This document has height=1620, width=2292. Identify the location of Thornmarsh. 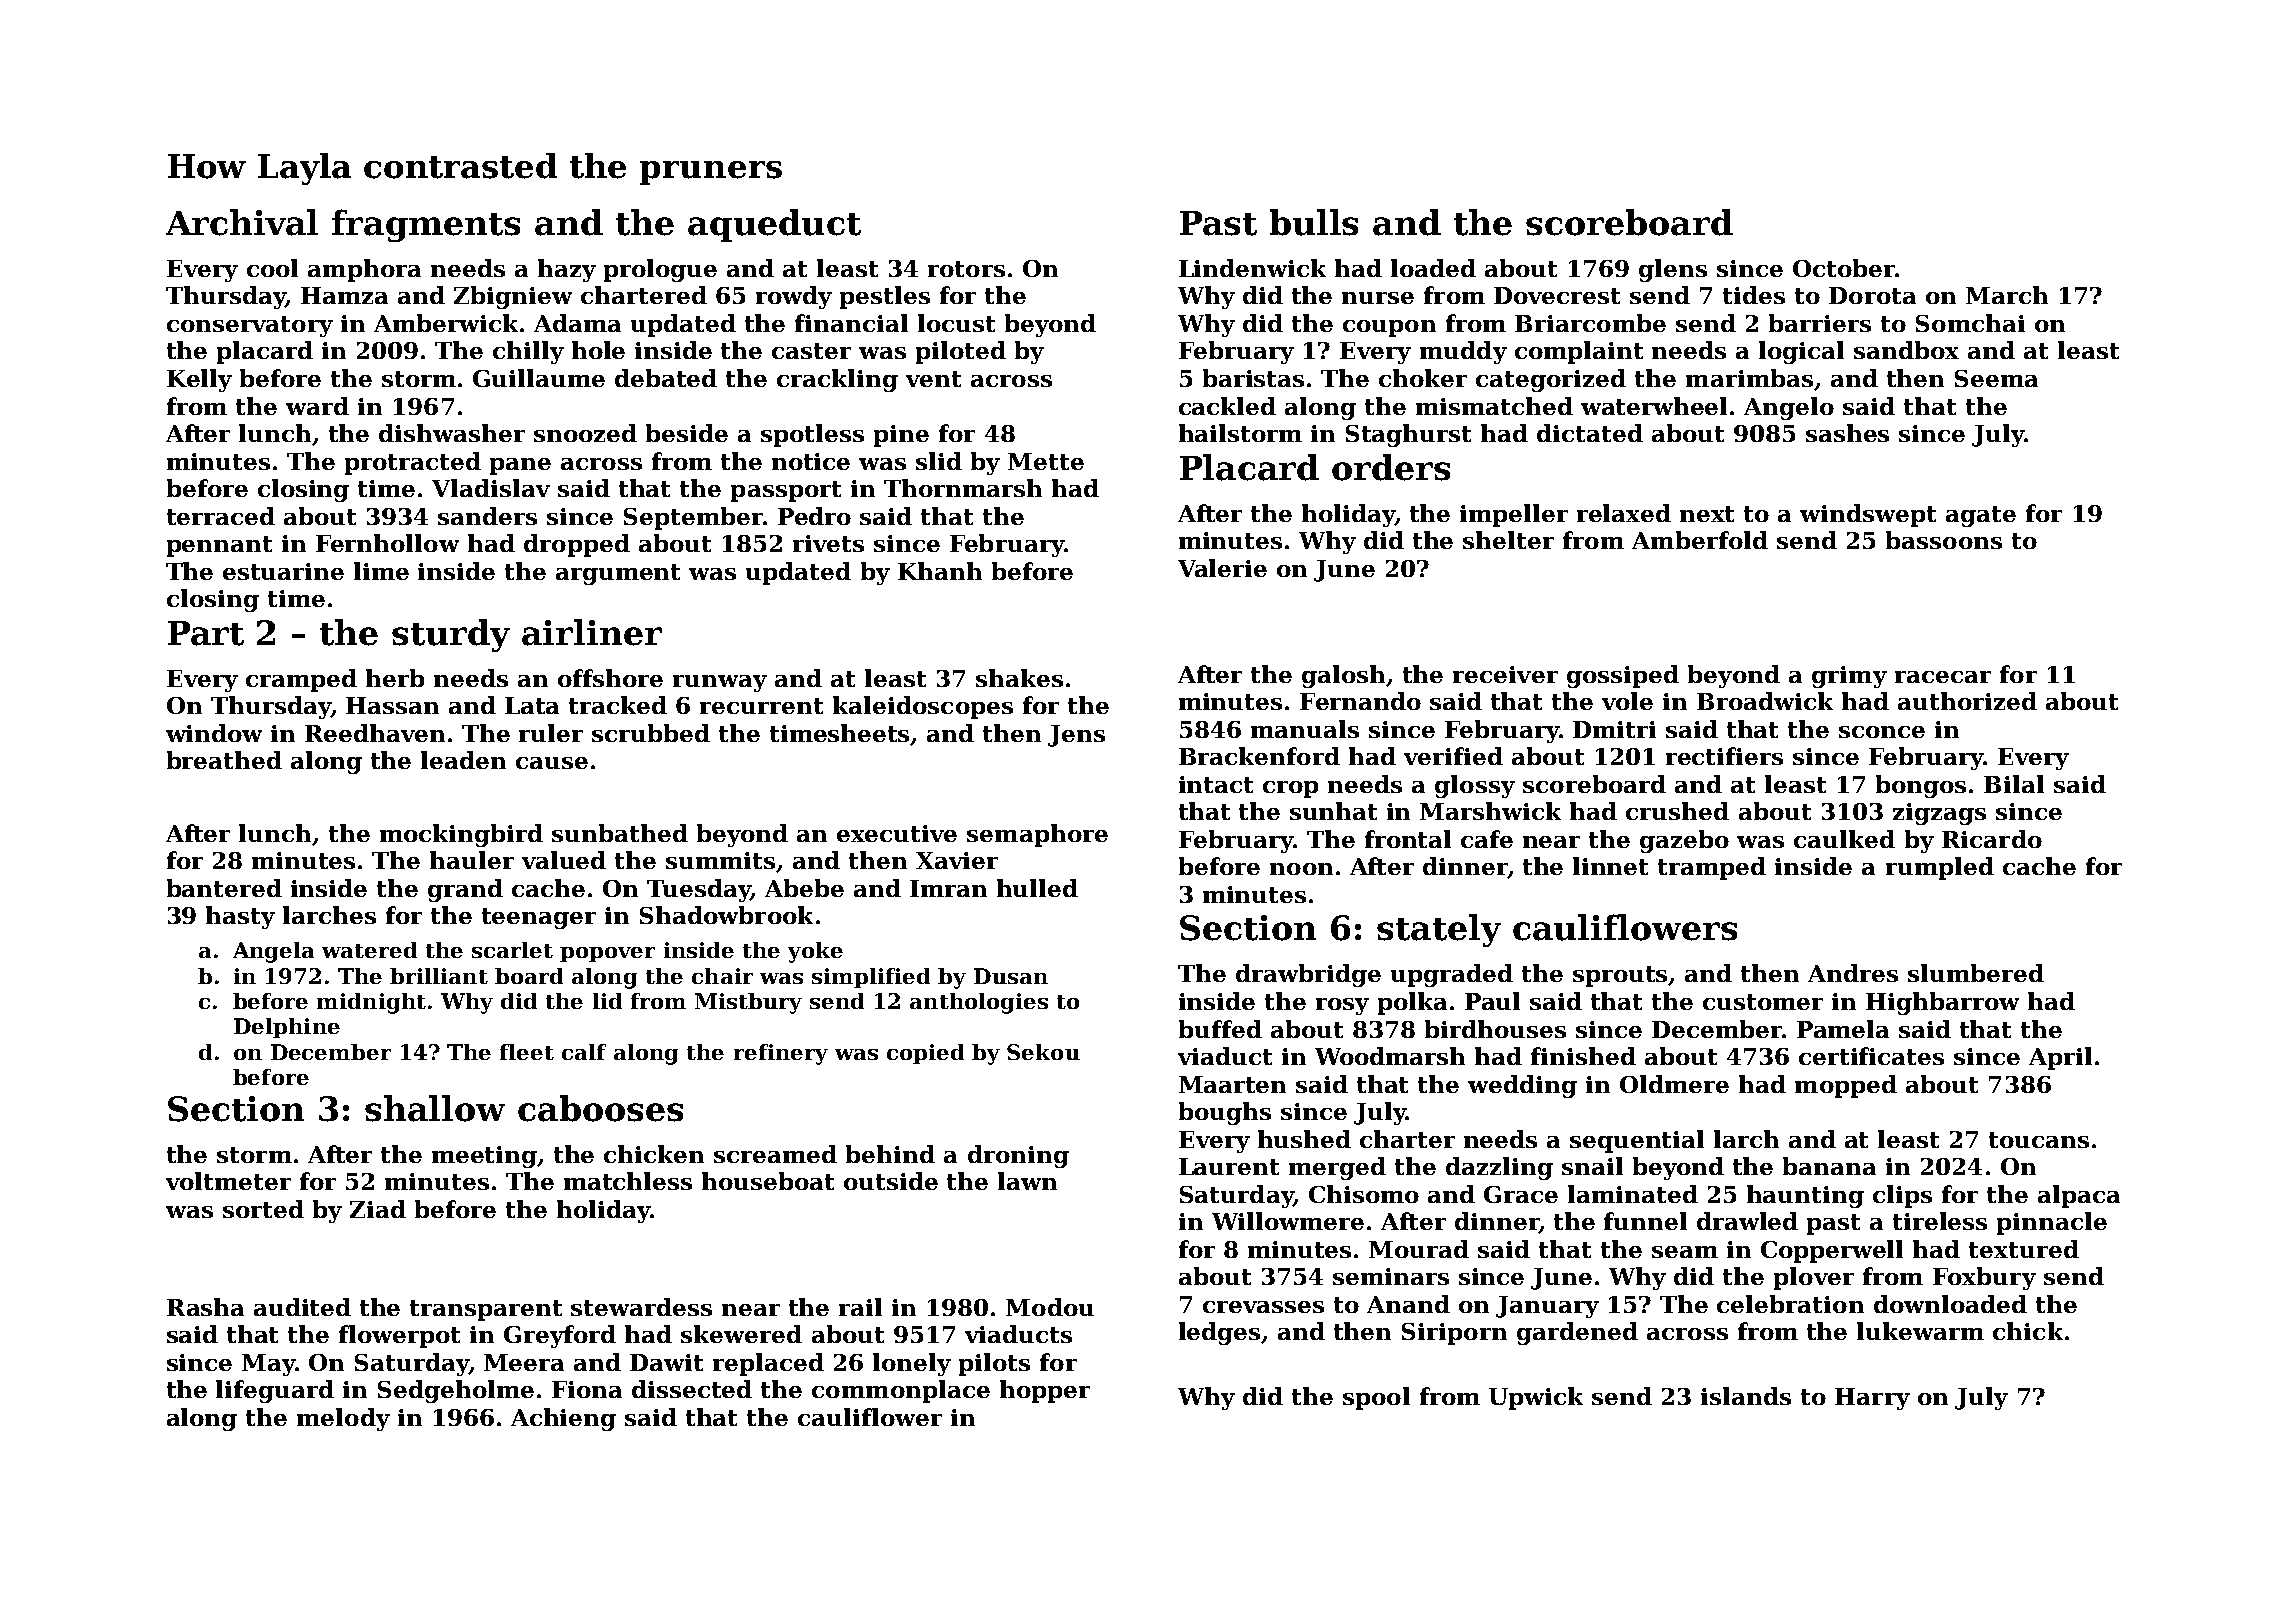
(963, 488).
